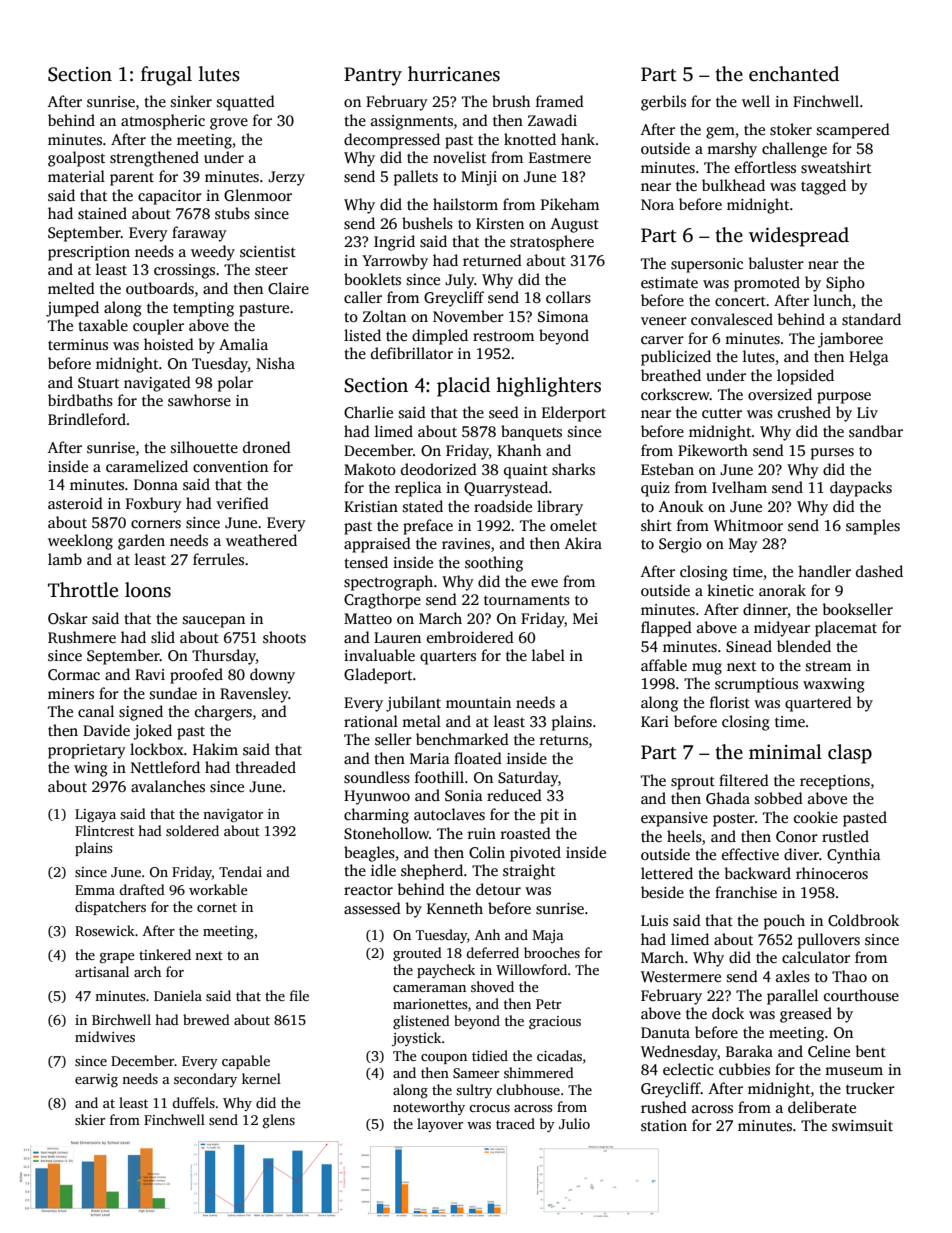 The height and width of the page is (1233, 952). Describe the element at coordinates (794, 74) in the page. I see `enchanted` at that location.
